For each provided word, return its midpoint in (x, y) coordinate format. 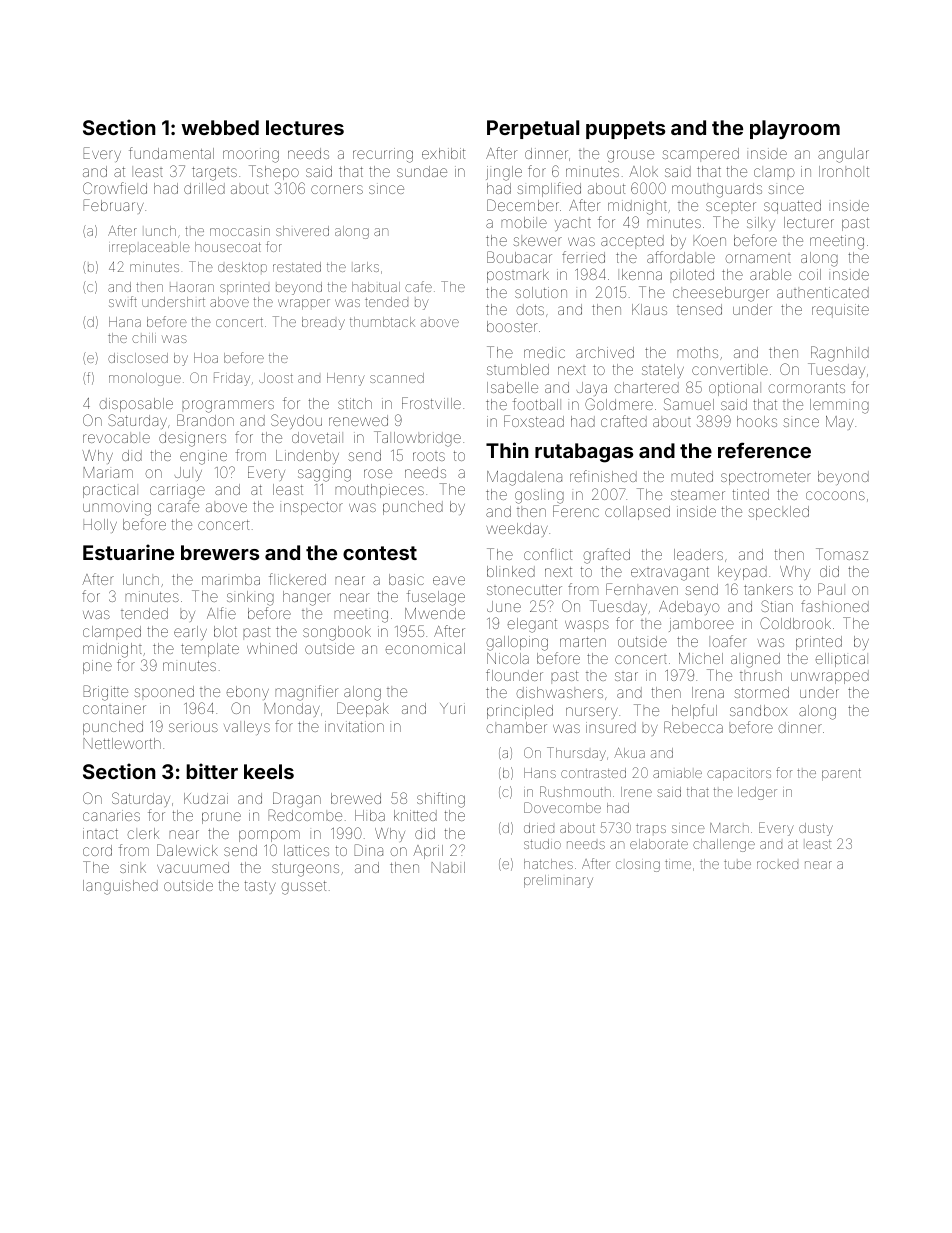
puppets (625, 130)
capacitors (739, 775)
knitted (415, 815)
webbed (220, 127)
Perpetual (533, 129)
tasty (260, 887)
